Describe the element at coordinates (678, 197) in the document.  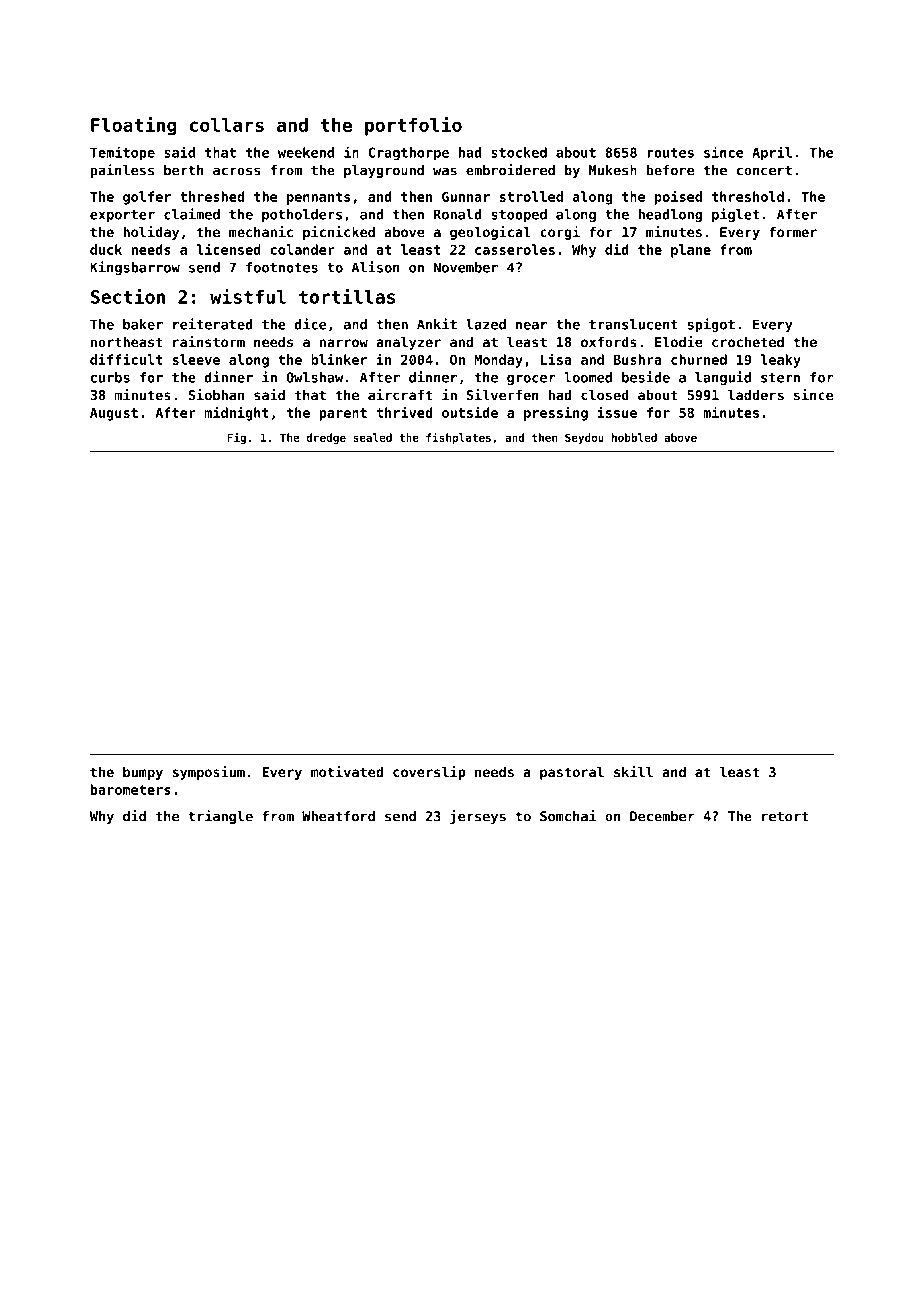
I see `poised` at that location.
